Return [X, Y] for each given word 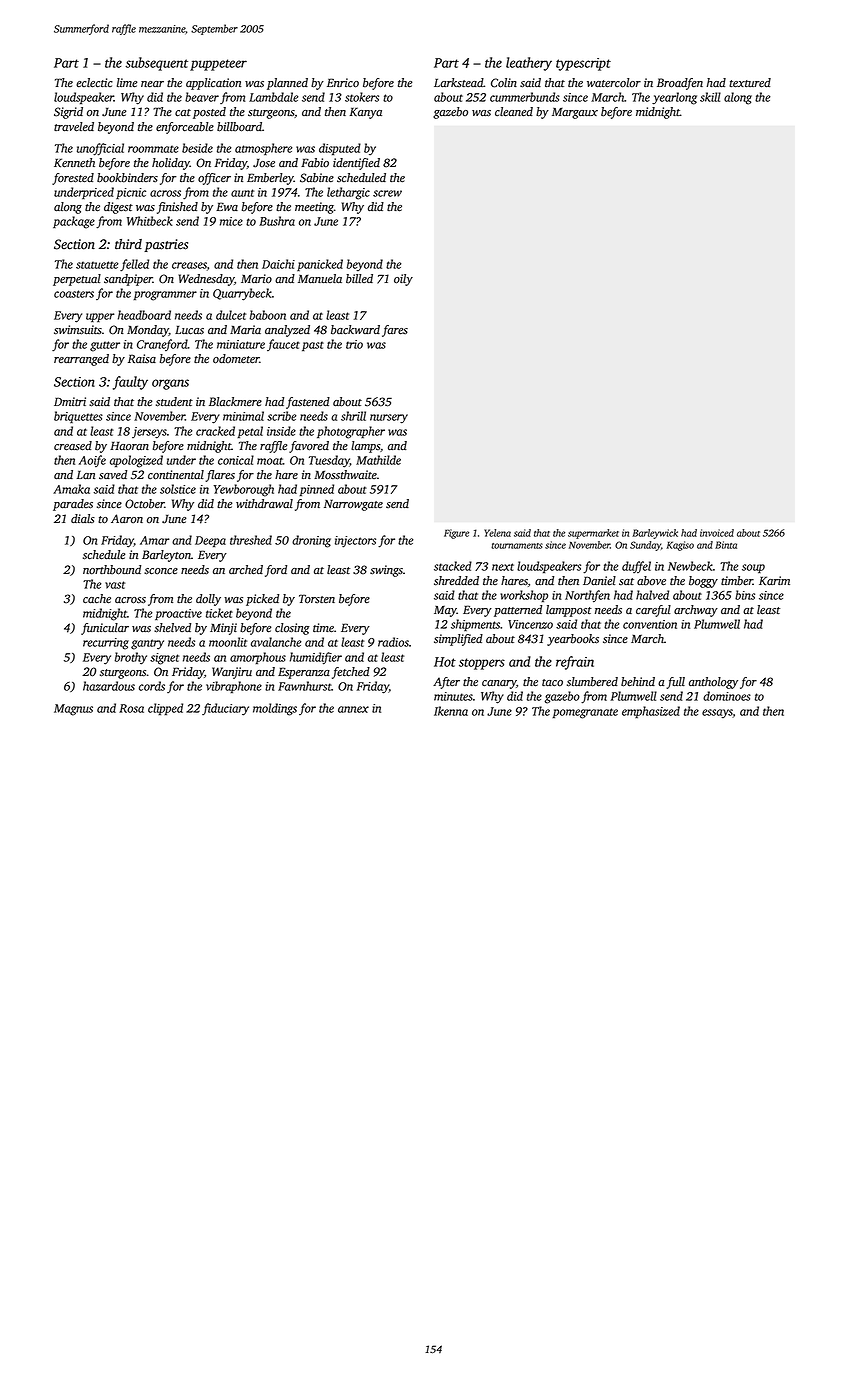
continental [176, 475]
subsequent [156, 64]
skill [710, 97]
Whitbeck [150, 221]
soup [753, 568]
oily [403, 280]
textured [750, 83]
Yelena [497, 533]
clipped [165, 709]
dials [83, 518]
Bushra [277, 221]
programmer [165, 296]
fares [395, 331]
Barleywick [655, 534]
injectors [355, 542]
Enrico [343, 83]
